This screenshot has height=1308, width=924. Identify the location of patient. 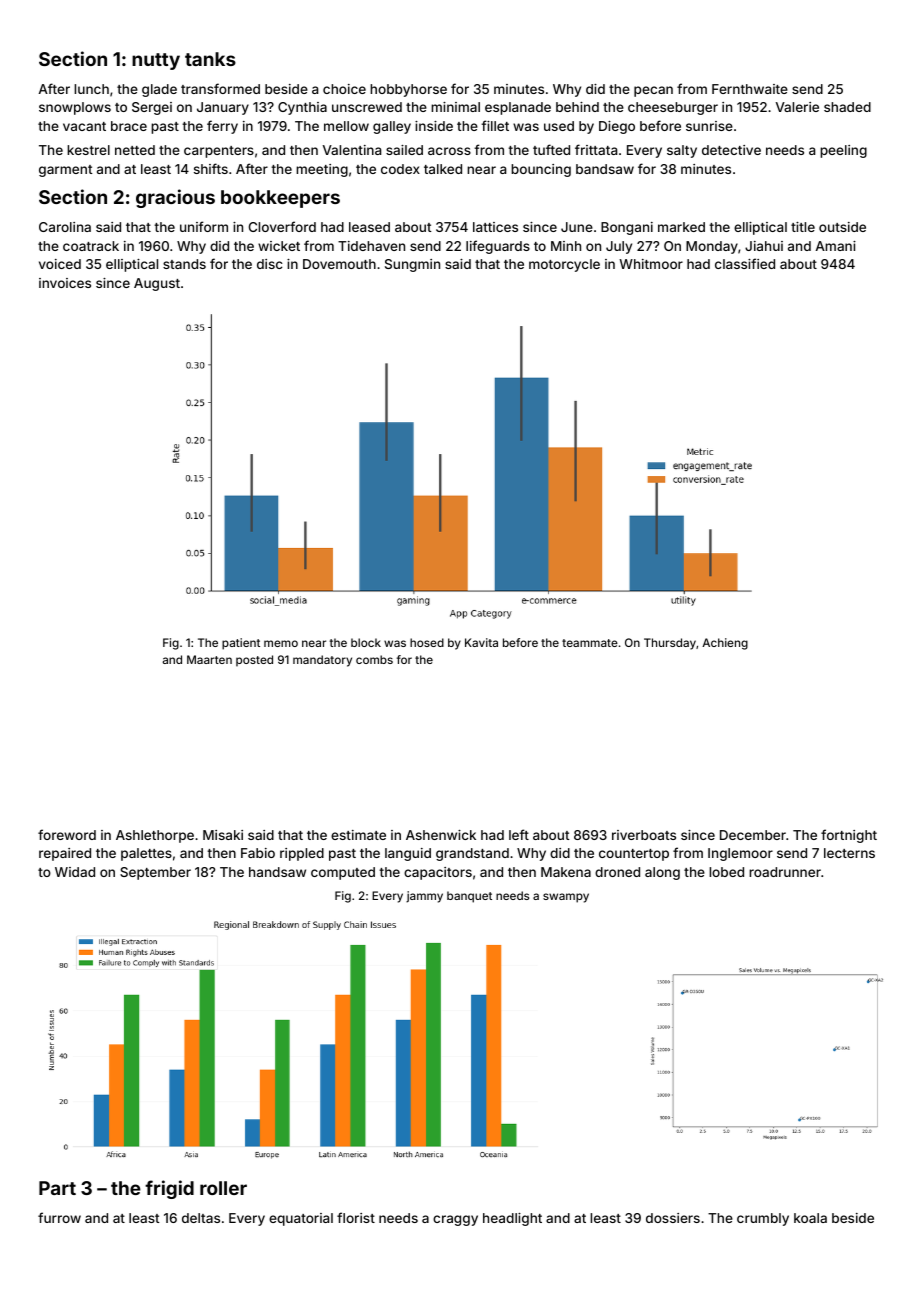
(241, 644).
